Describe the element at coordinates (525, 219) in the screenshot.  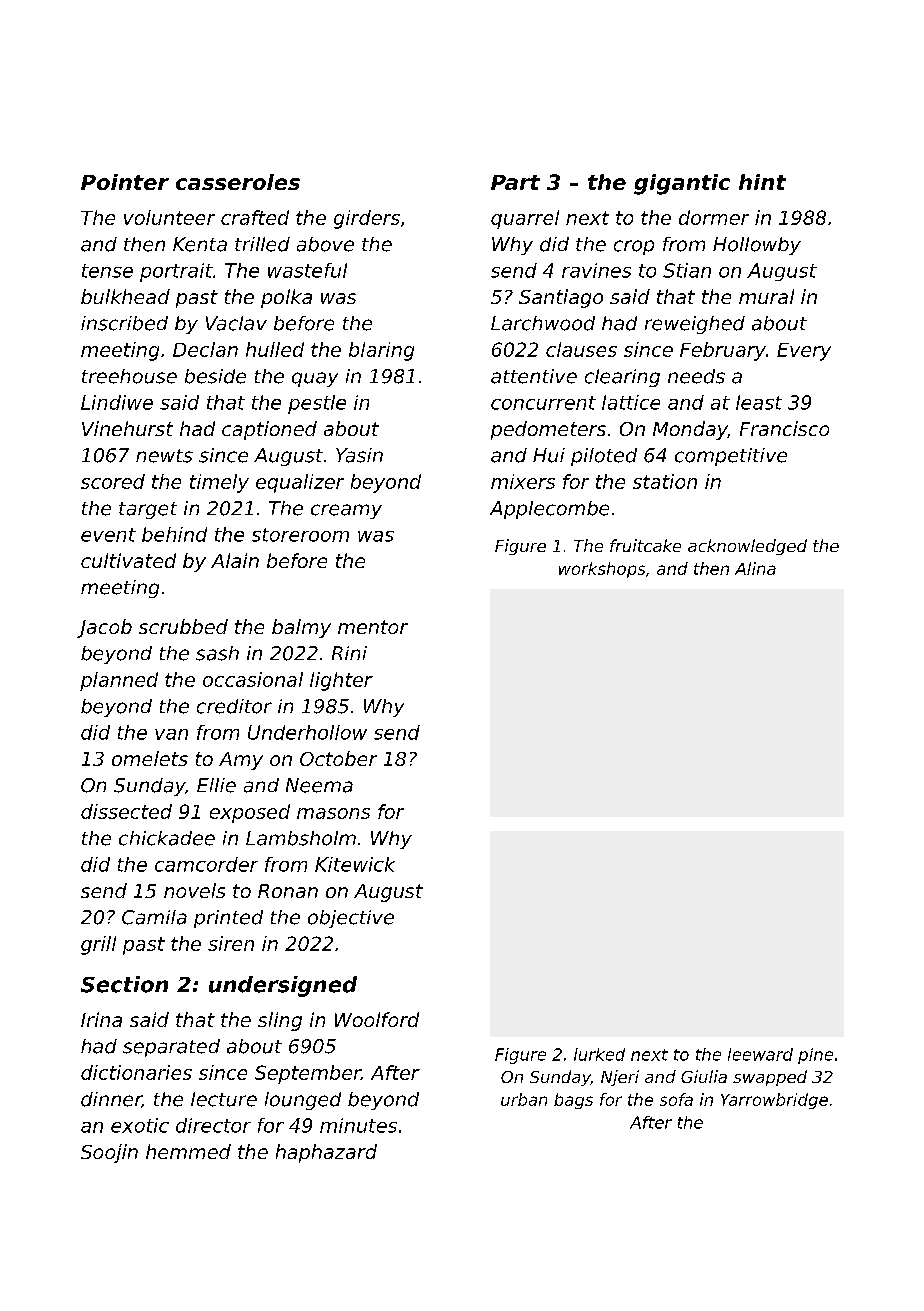
I see `quarrel` at that location.
